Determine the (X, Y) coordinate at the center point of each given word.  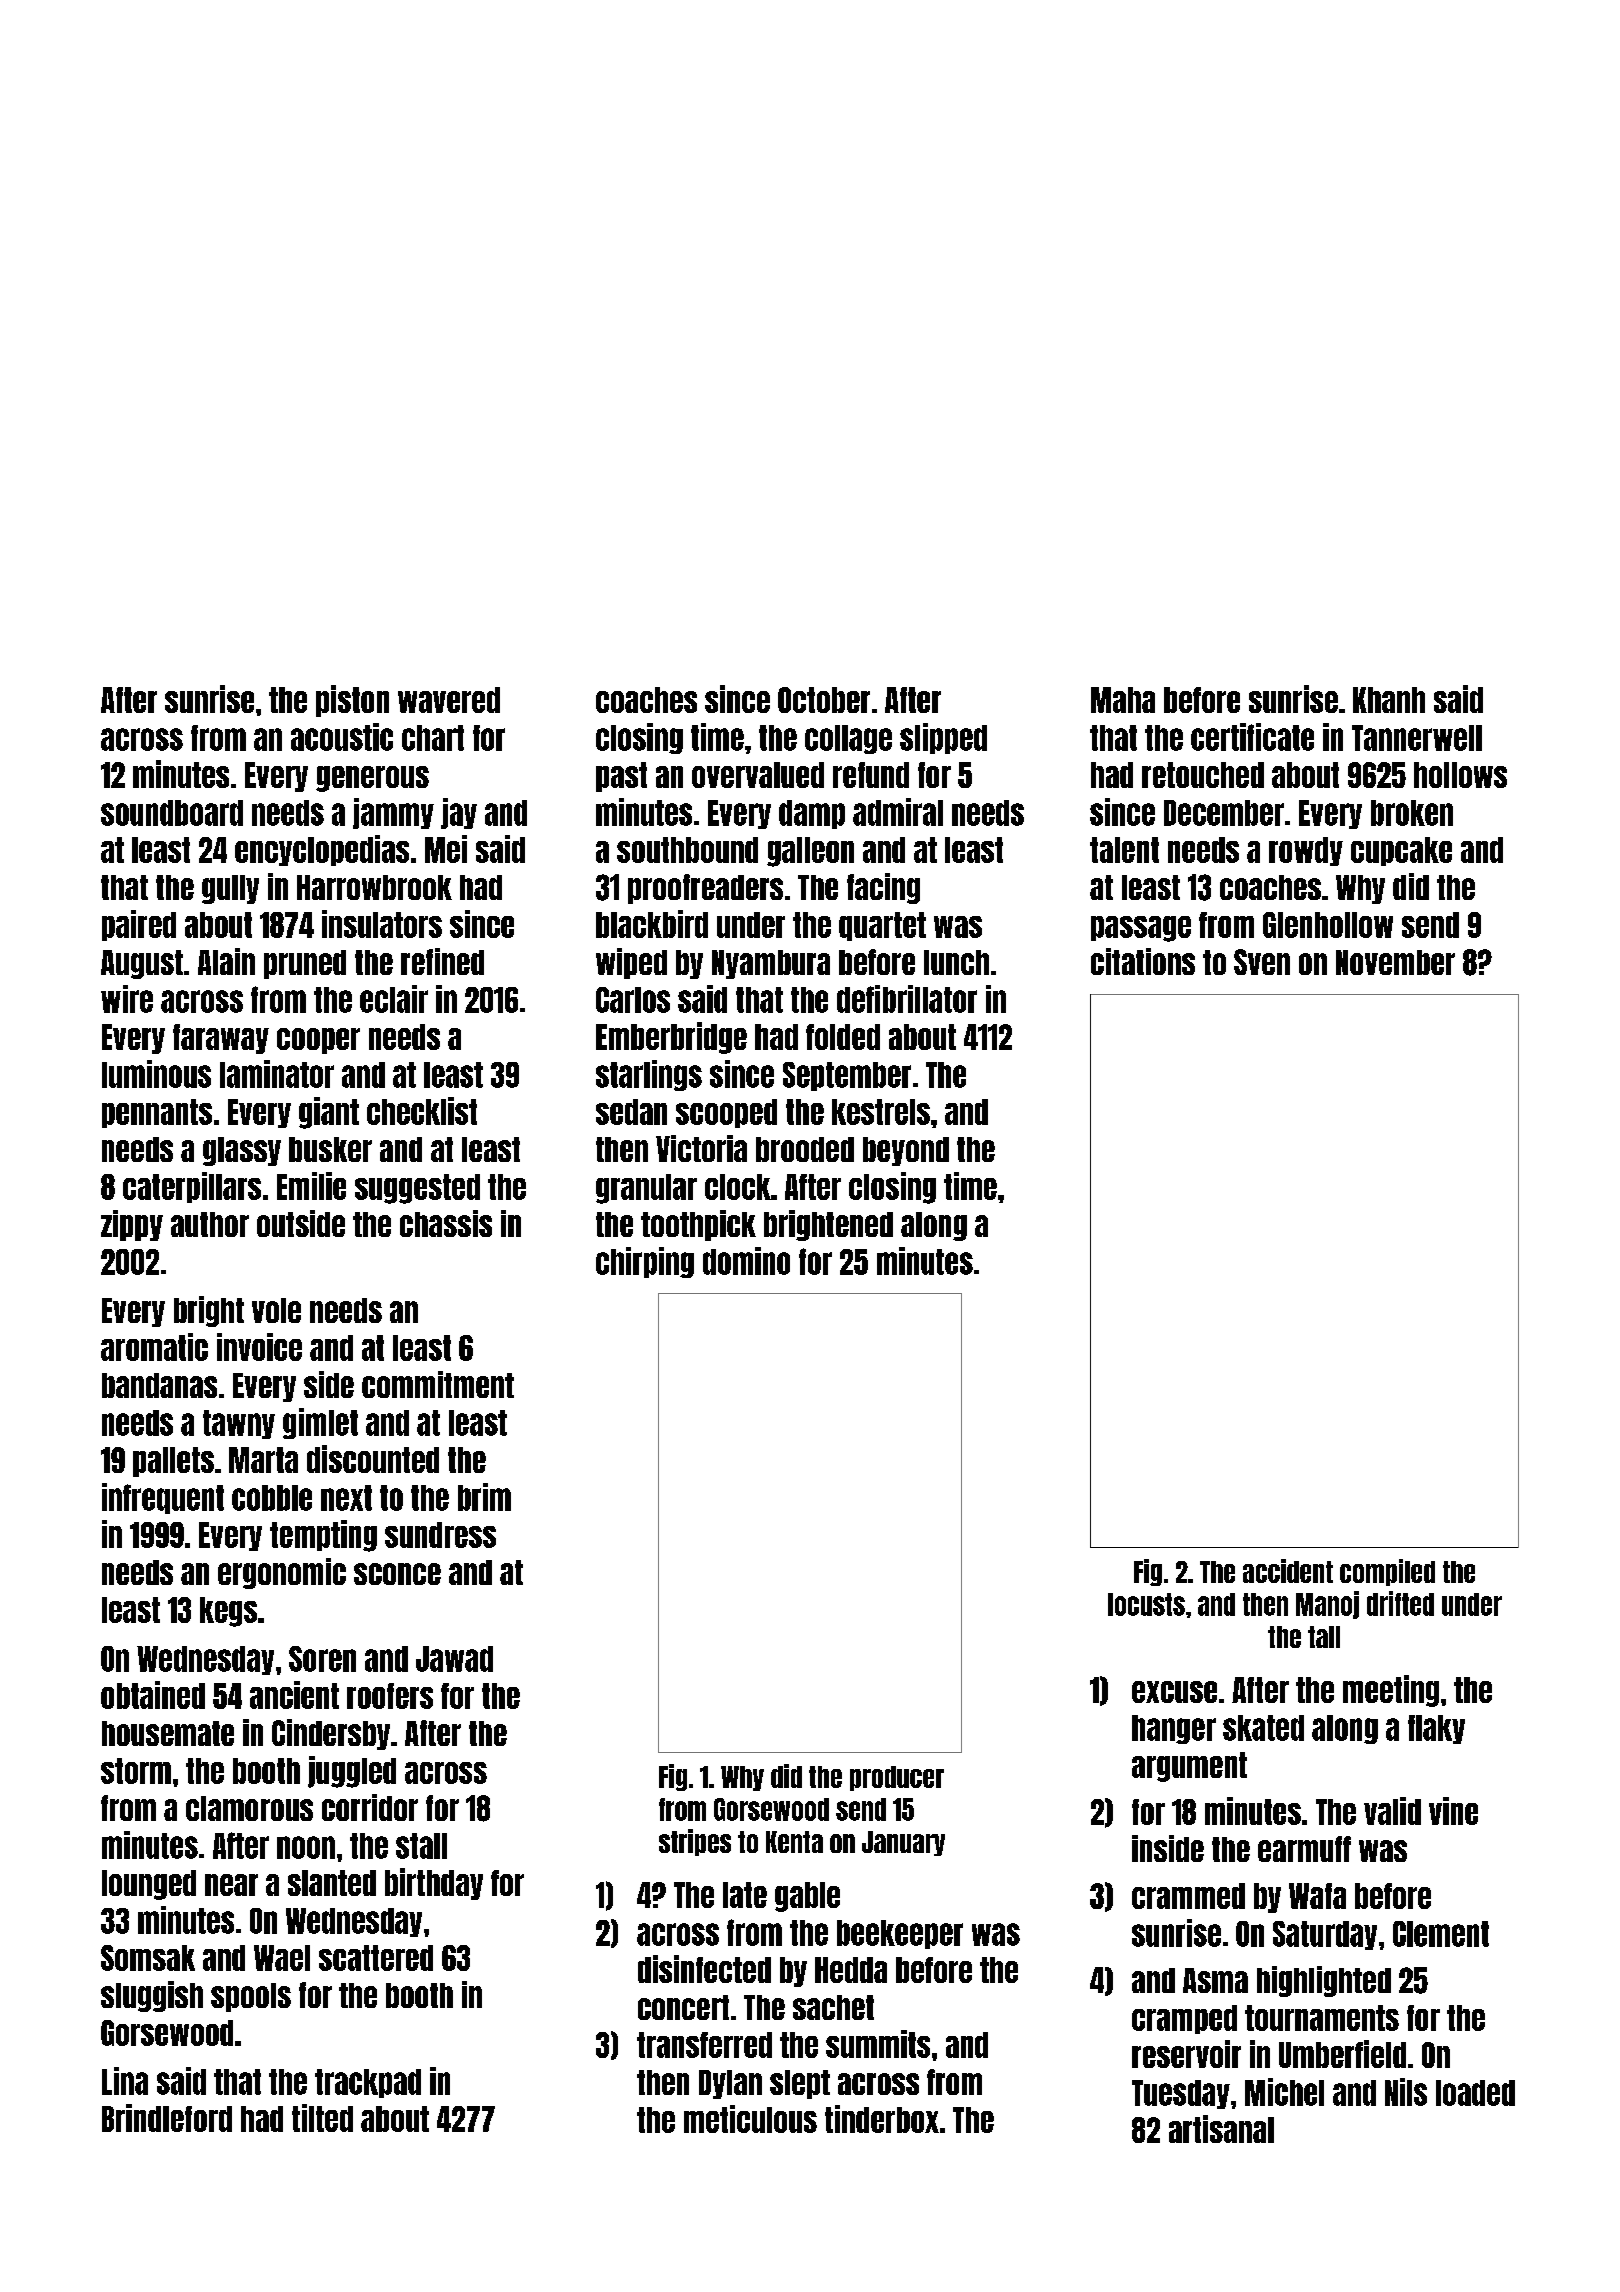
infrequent (163, 1498)
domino (746, 1261)
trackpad (368, 2083)
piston (352, 701)
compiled (1387, 1572)
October (824, 700)
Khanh (1389, 700)
